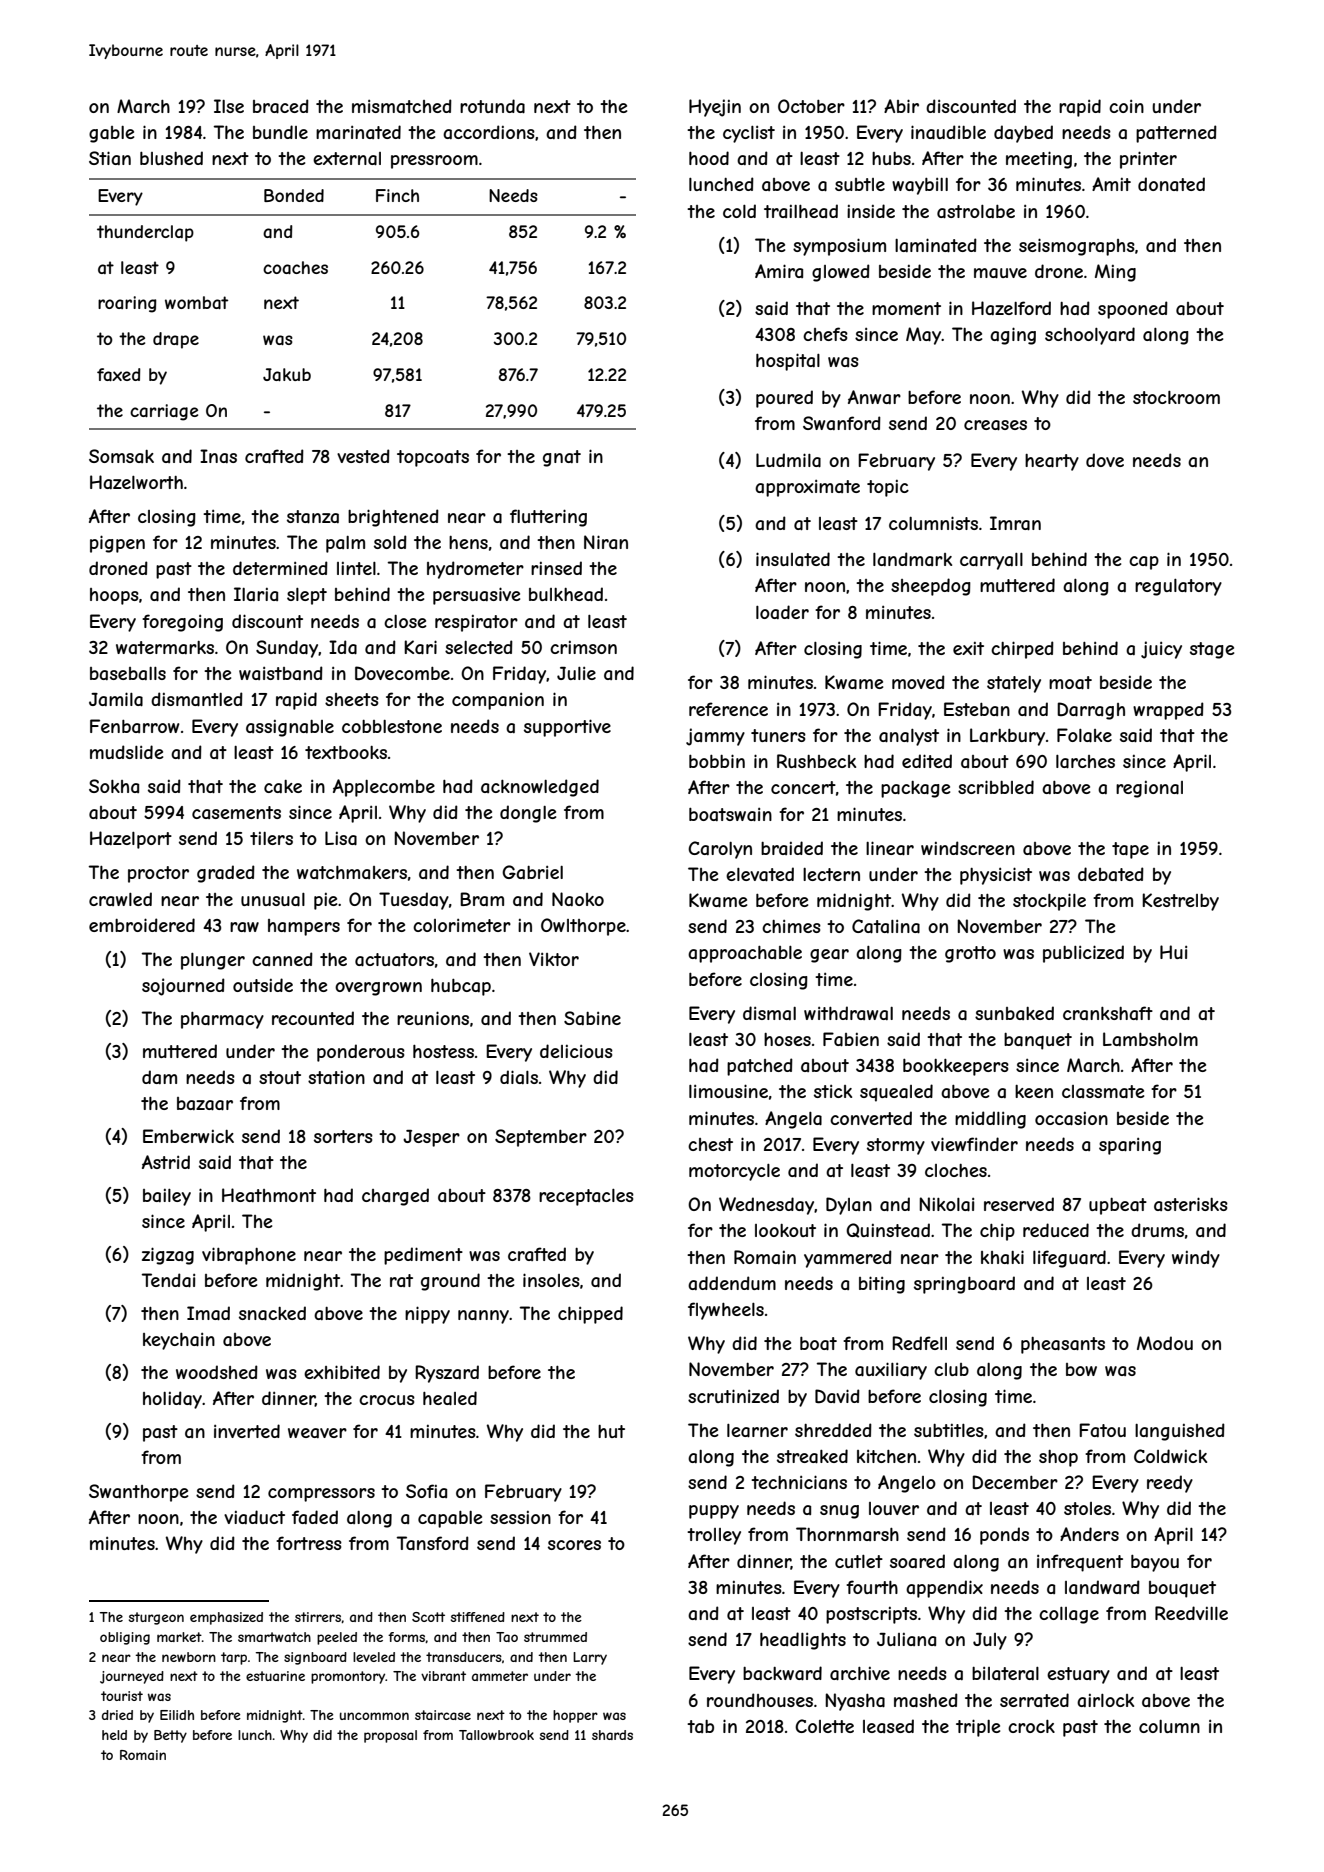 The height and width of the image is (1872, 1324). Describe the element at coordinates (275, 1676) in the image. I see `estuarine` at that location.
